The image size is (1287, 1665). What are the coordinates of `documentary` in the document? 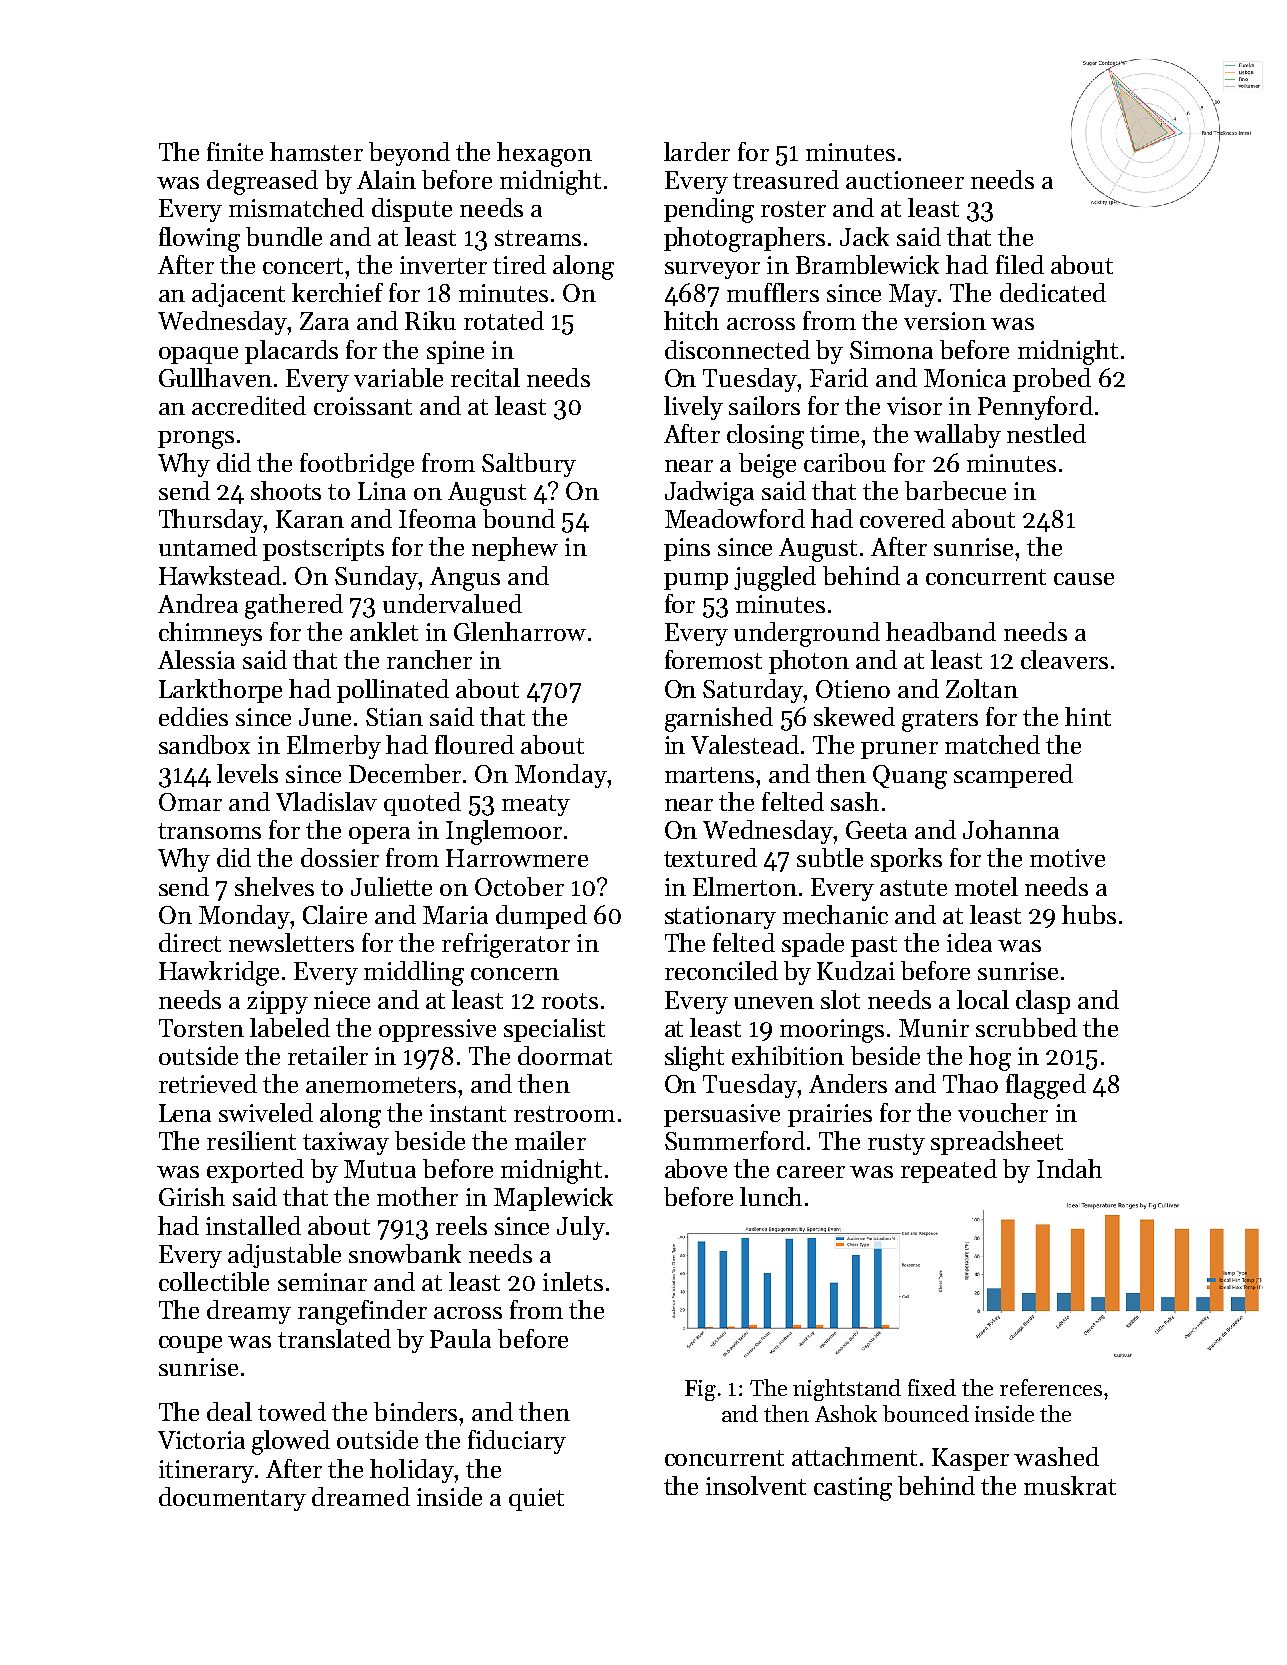 It's located at (232, 1499).
